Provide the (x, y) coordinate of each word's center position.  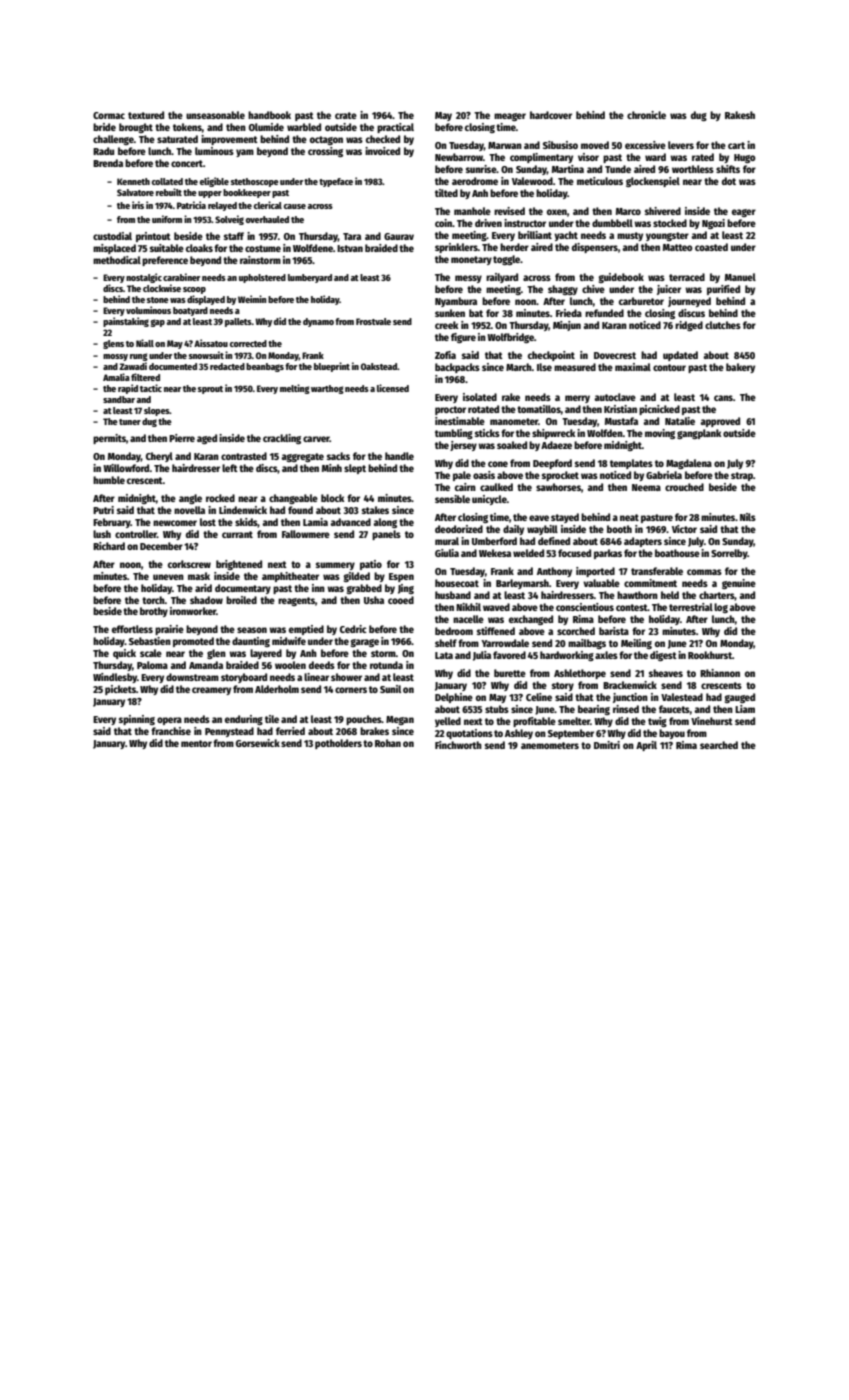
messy (468, 279)
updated (680, 356)
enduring (244, 720)
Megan (400, 720)
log (721, 608)
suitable (167, 248)
